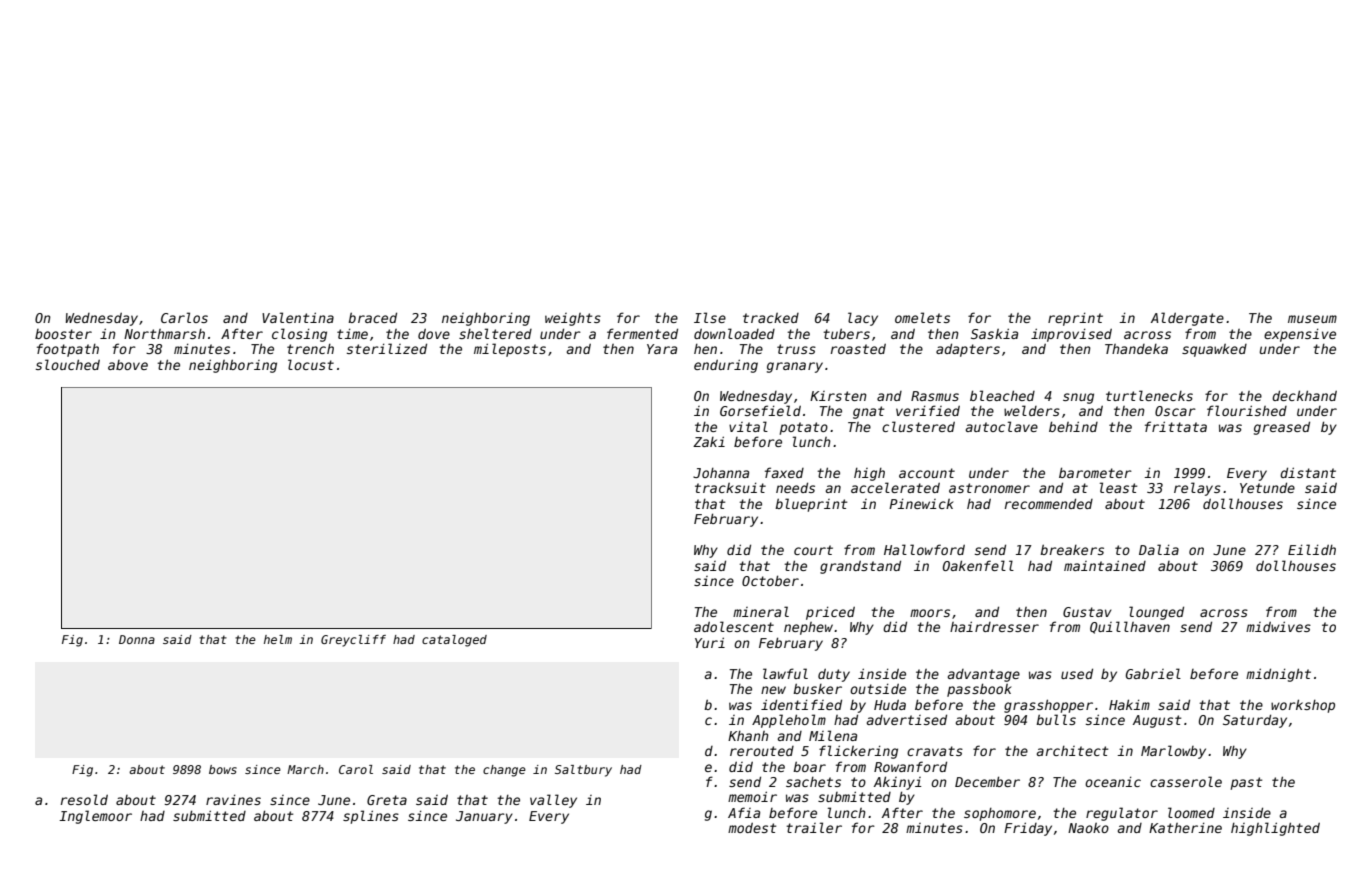 The height and width of the document is (887, 1372). I want to click on weights, so click(573, 319).
